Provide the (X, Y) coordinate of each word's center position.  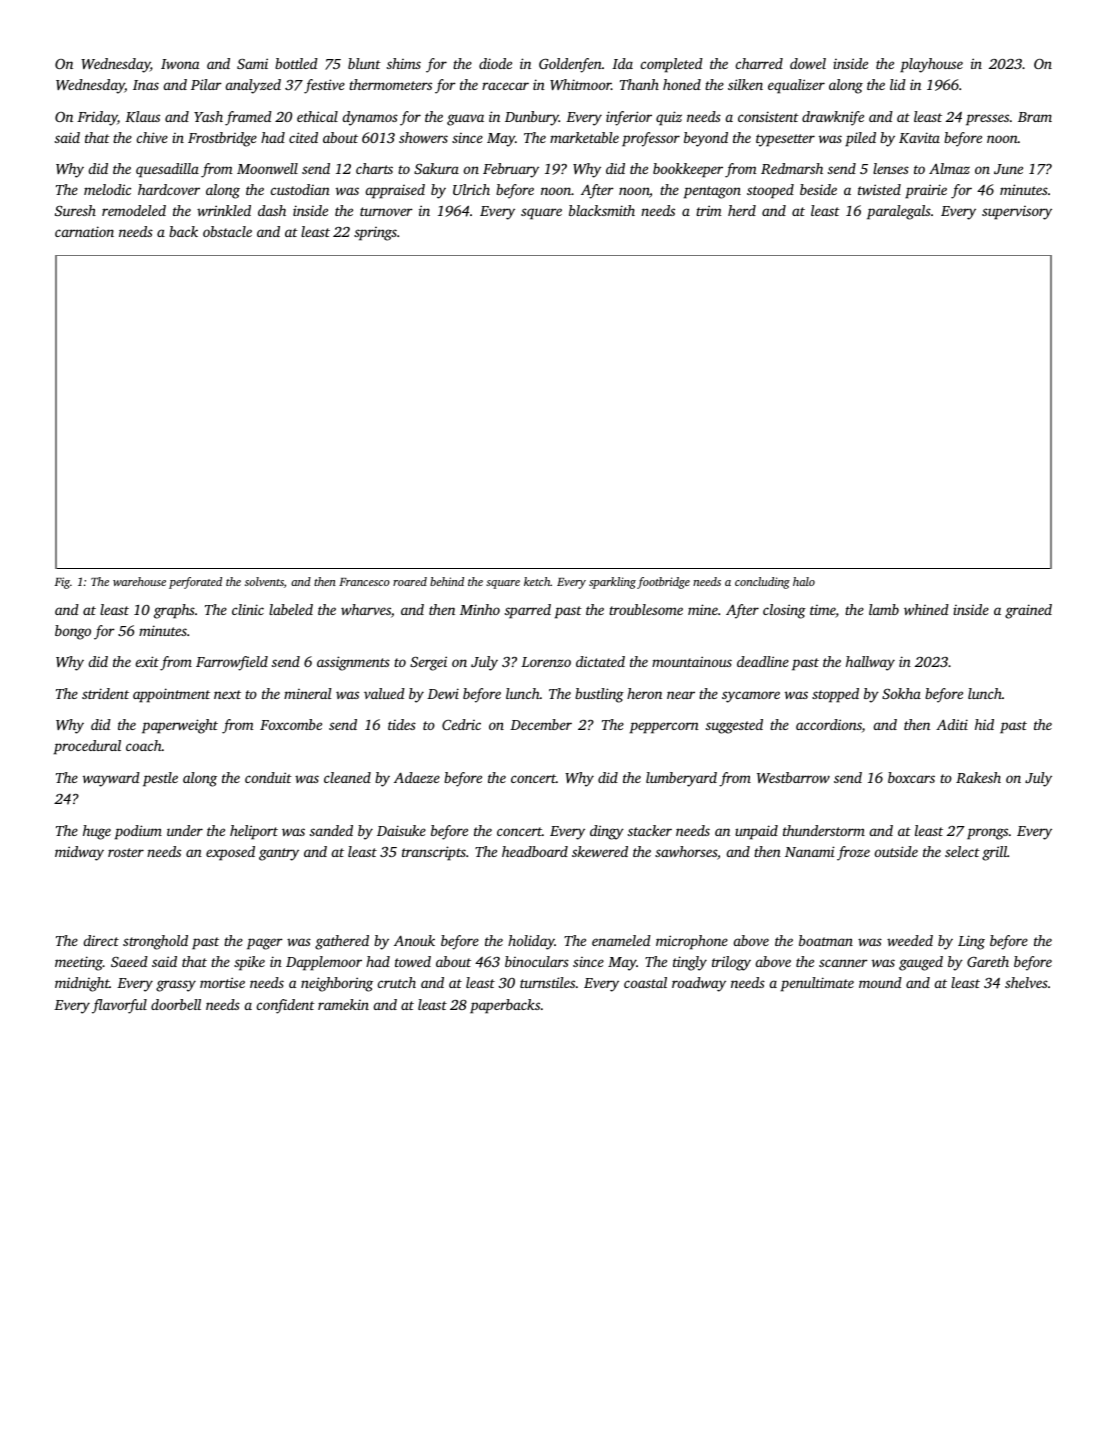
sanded (331, 830)
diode (495, 63)
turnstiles (547, 982)
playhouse (931, 65)
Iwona (180, 64)
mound (880, 982)
